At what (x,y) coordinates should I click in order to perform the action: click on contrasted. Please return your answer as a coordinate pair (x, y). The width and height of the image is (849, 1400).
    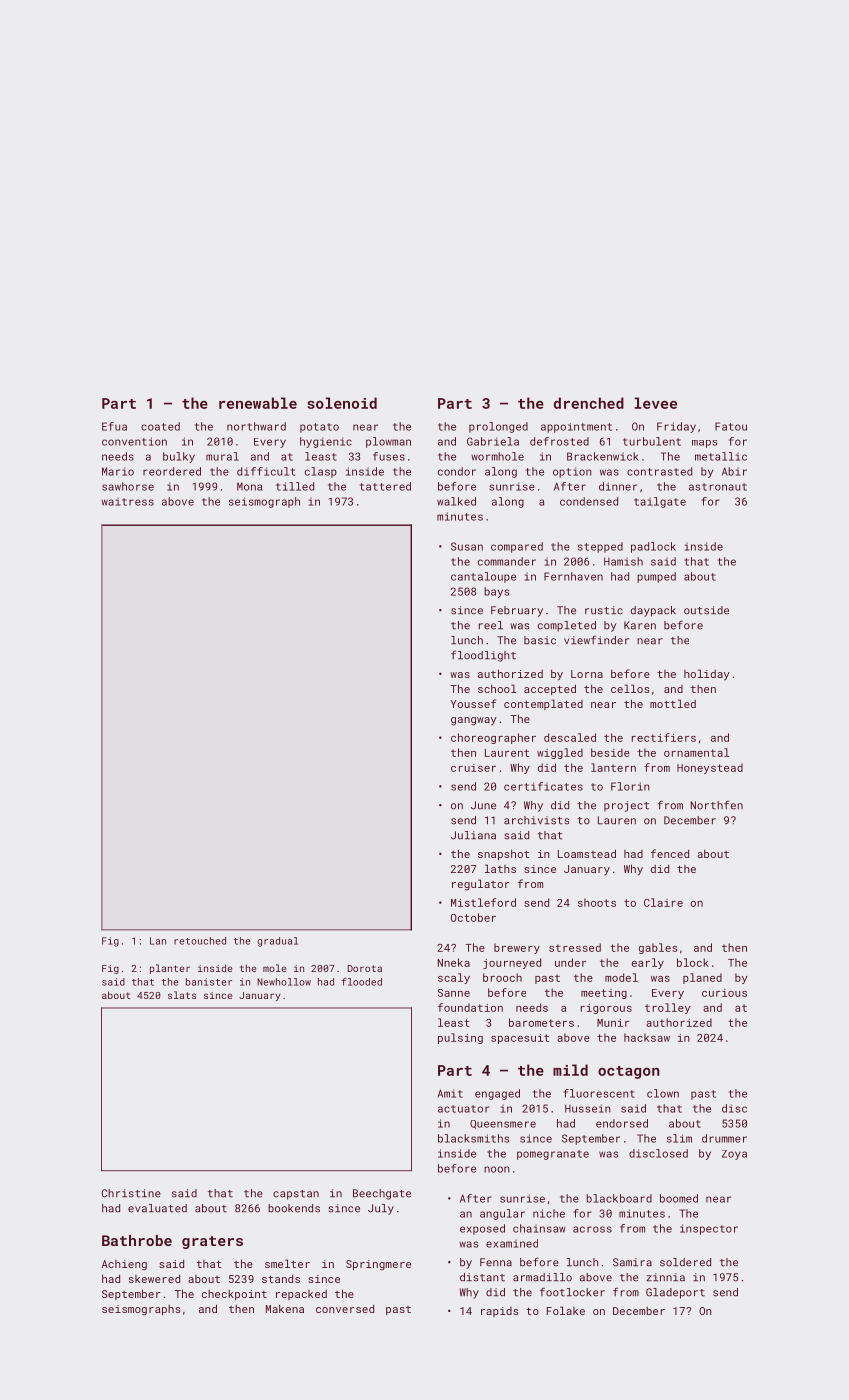
    Looking at the image, I should click on (659, 471).
